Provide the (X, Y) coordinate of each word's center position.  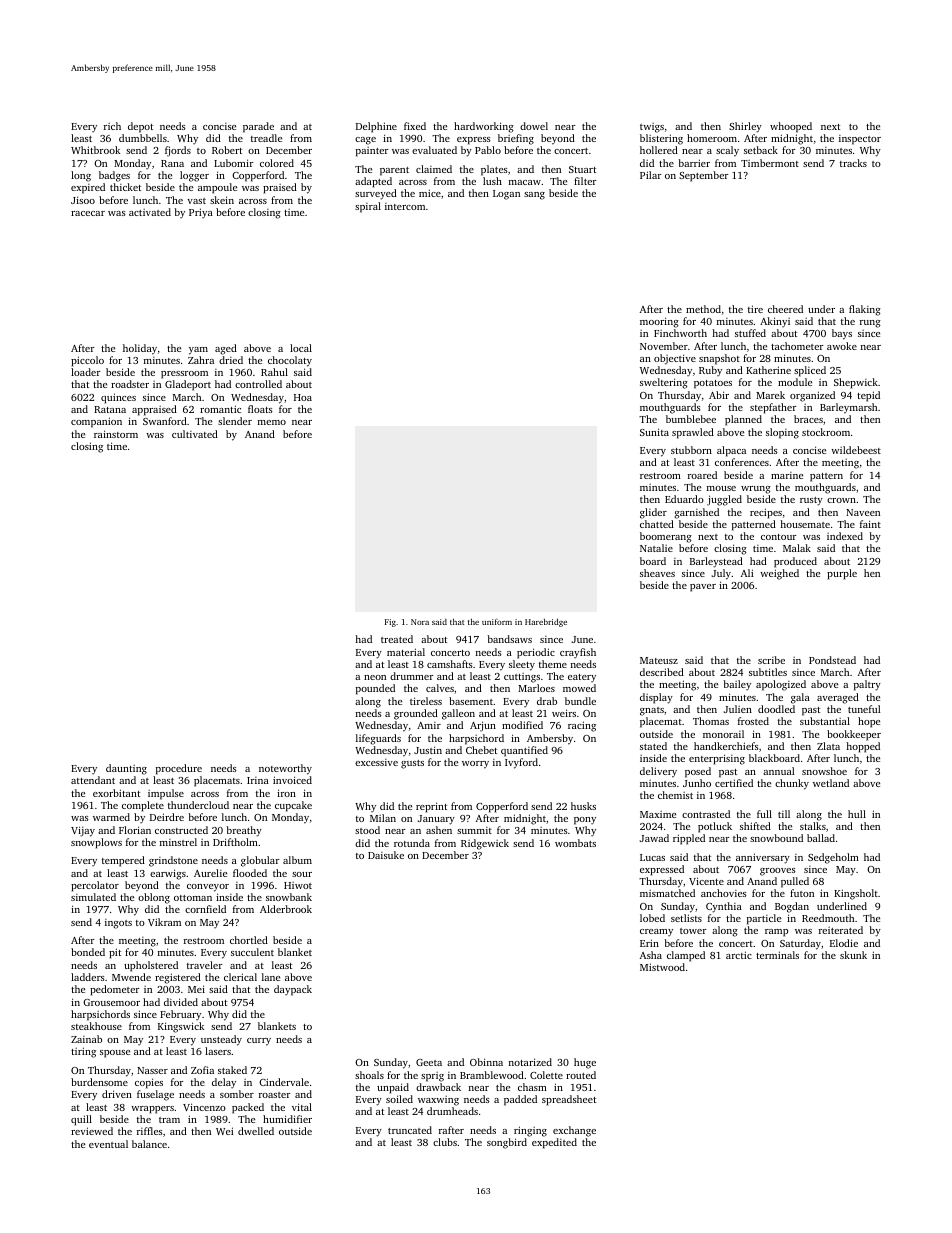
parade (258, 127)
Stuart (582, 169)
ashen (439, 830)
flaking (865, 310)
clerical (240, 977)
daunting (126, 769)
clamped (686, 956)
